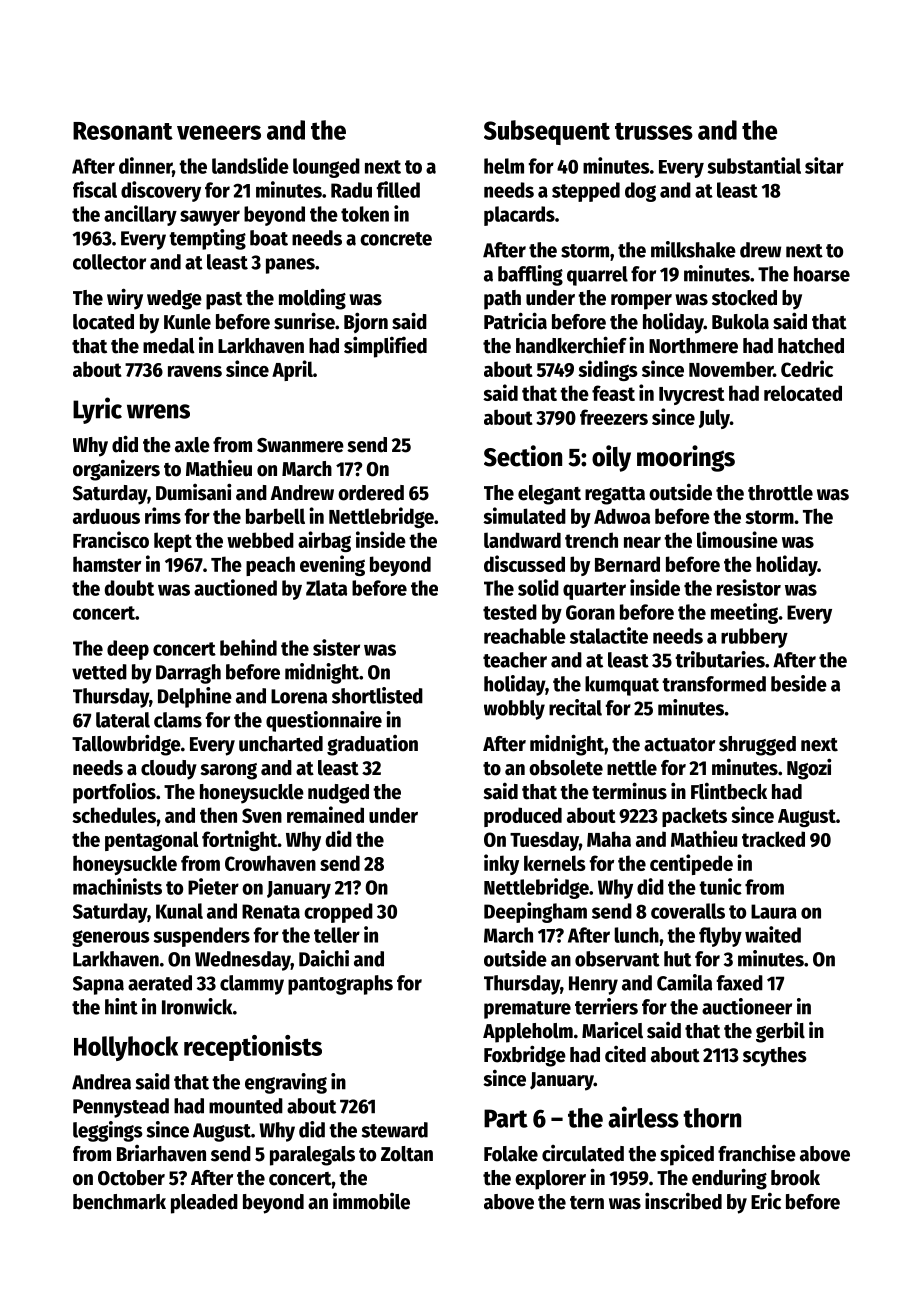 This screenshot has width=924, height=1314. I want to click on trusses, so click(654, 131).
